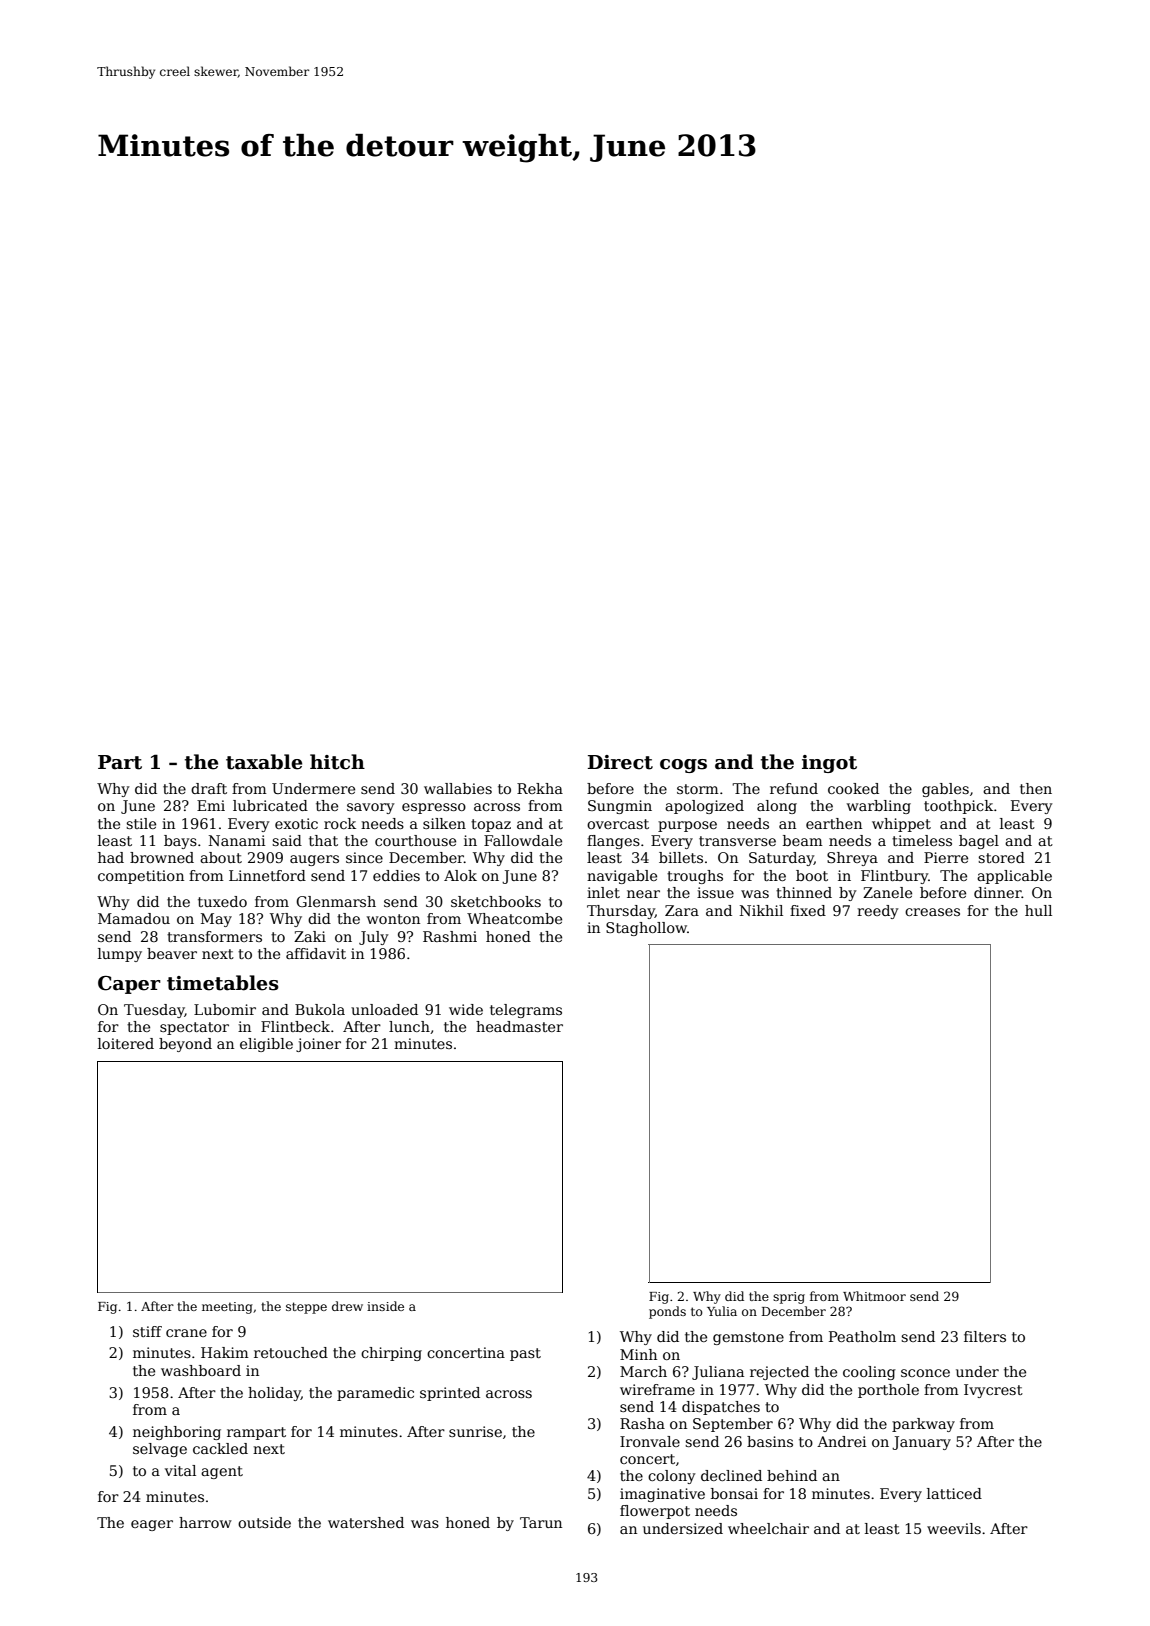  I want to click on ingot, so click(829, 764).
